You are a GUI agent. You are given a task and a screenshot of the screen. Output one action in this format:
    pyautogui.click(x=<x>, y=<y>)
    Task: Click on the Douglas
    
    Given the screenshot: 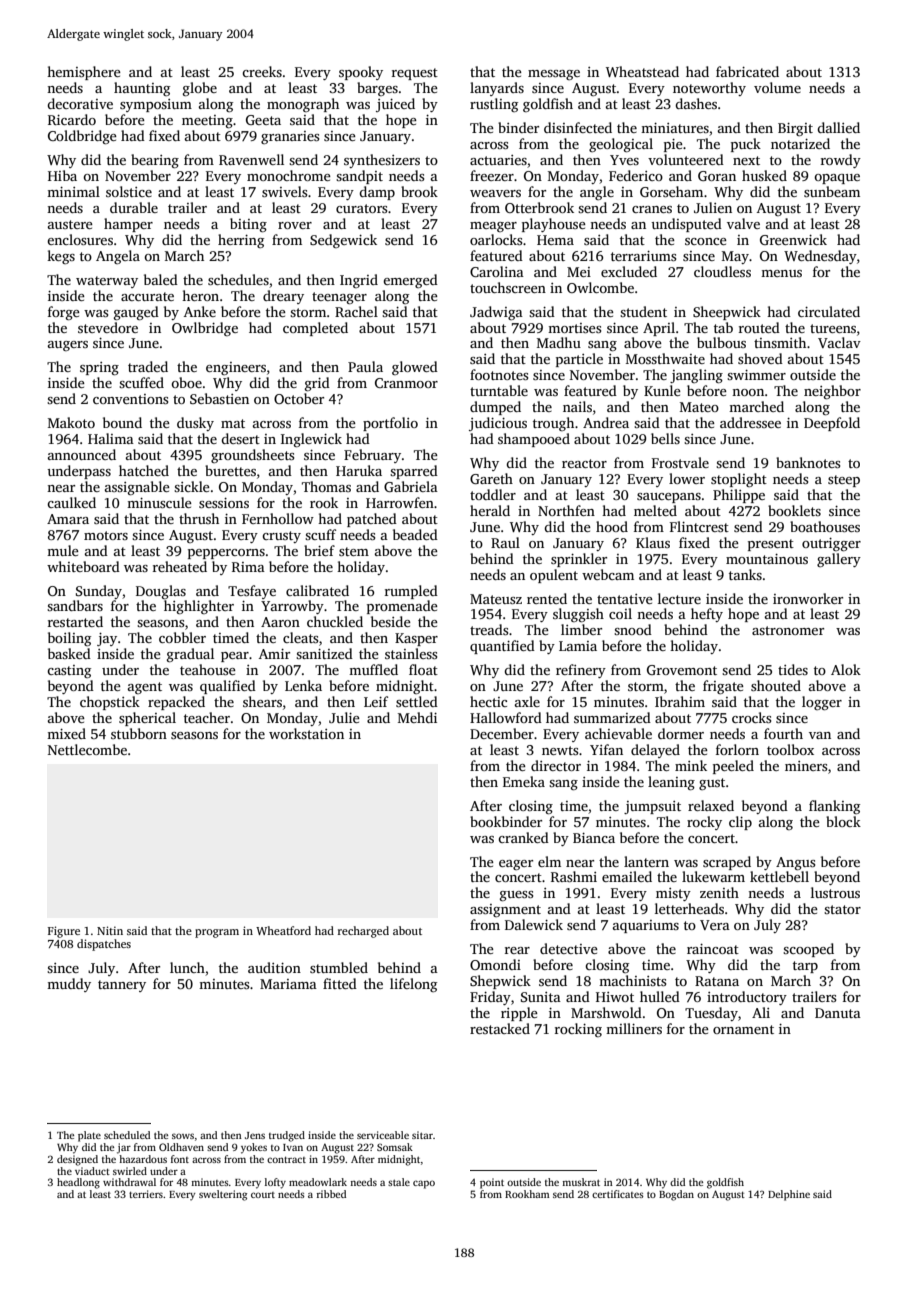 What is the action you would take?
    pyautogui.click(x=161, y=592)
